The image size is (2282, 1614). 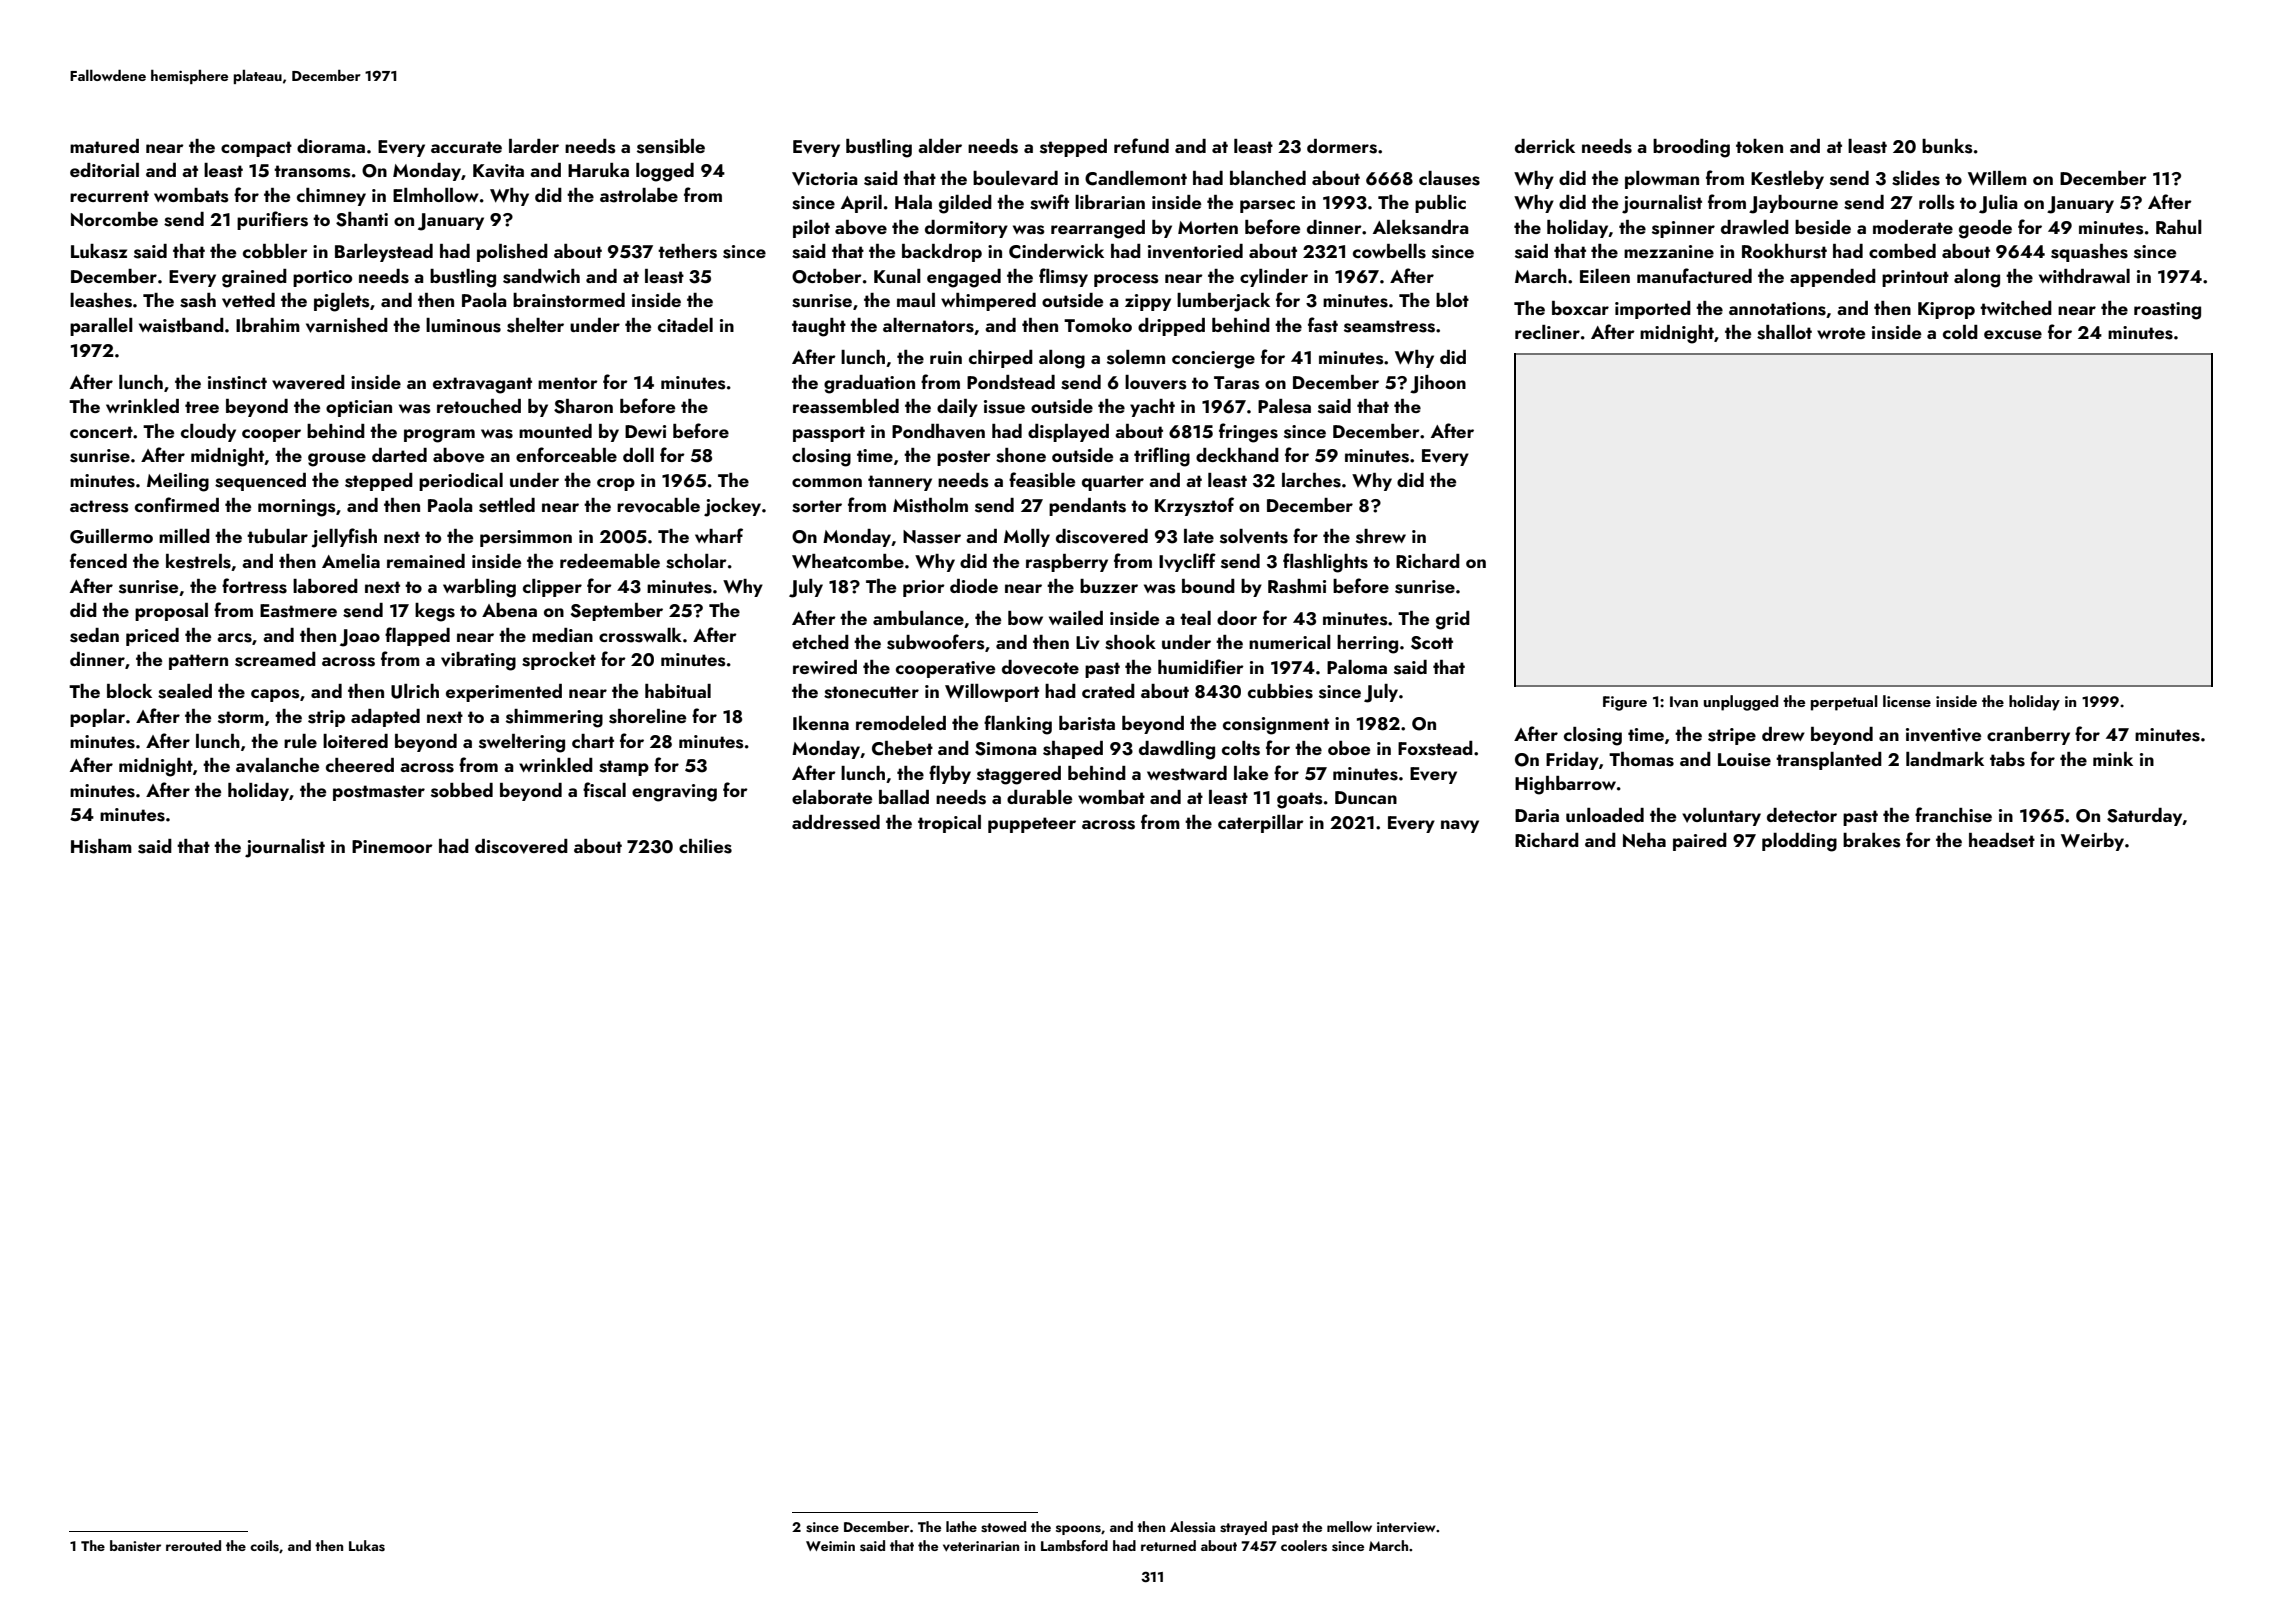 I want to click on plodding, so click(x=1799, y=842).
